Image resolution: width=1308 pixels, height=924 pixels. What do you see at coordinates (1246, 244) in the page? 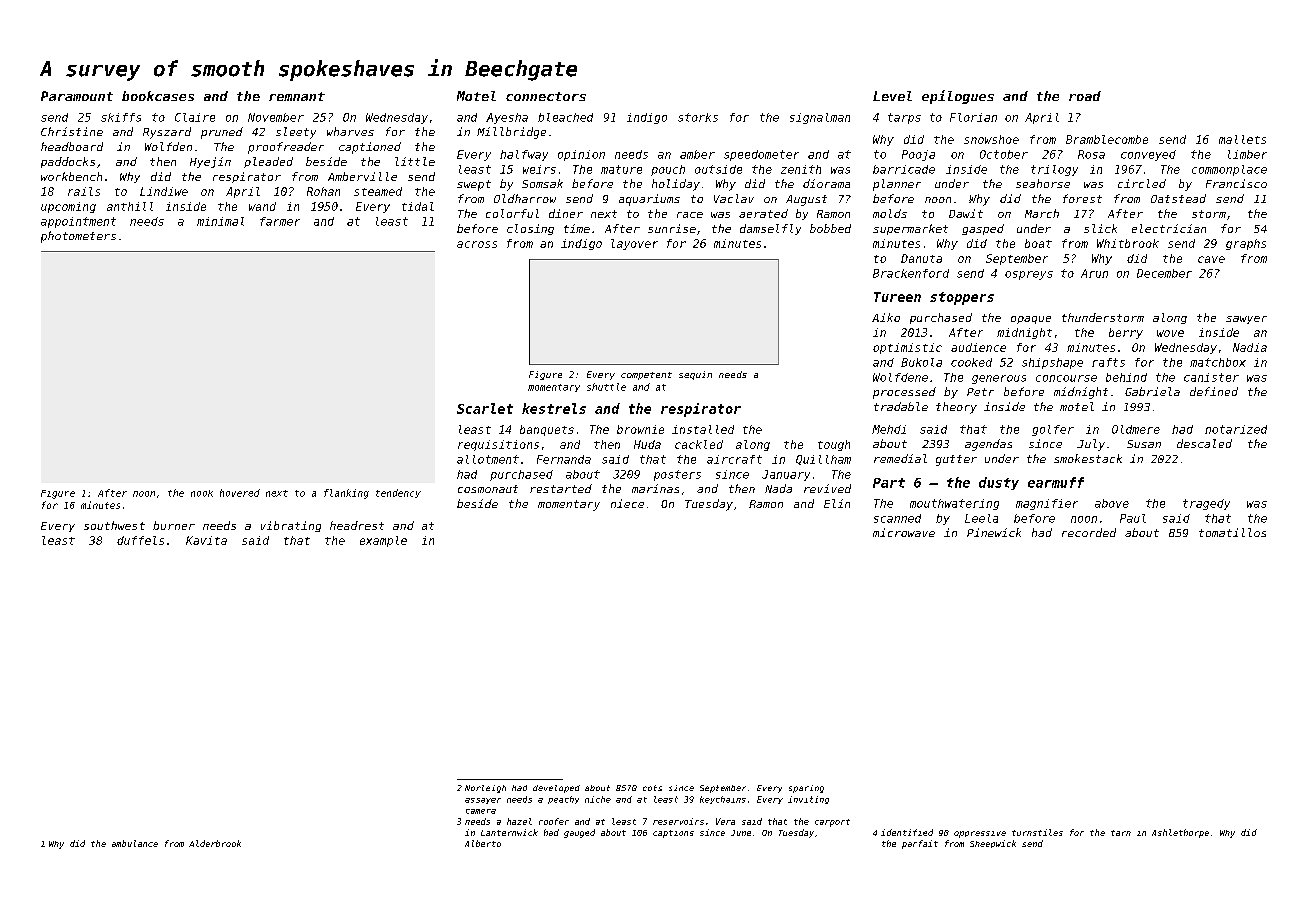
I see `graphs` at bounding box center [1246, 244].
